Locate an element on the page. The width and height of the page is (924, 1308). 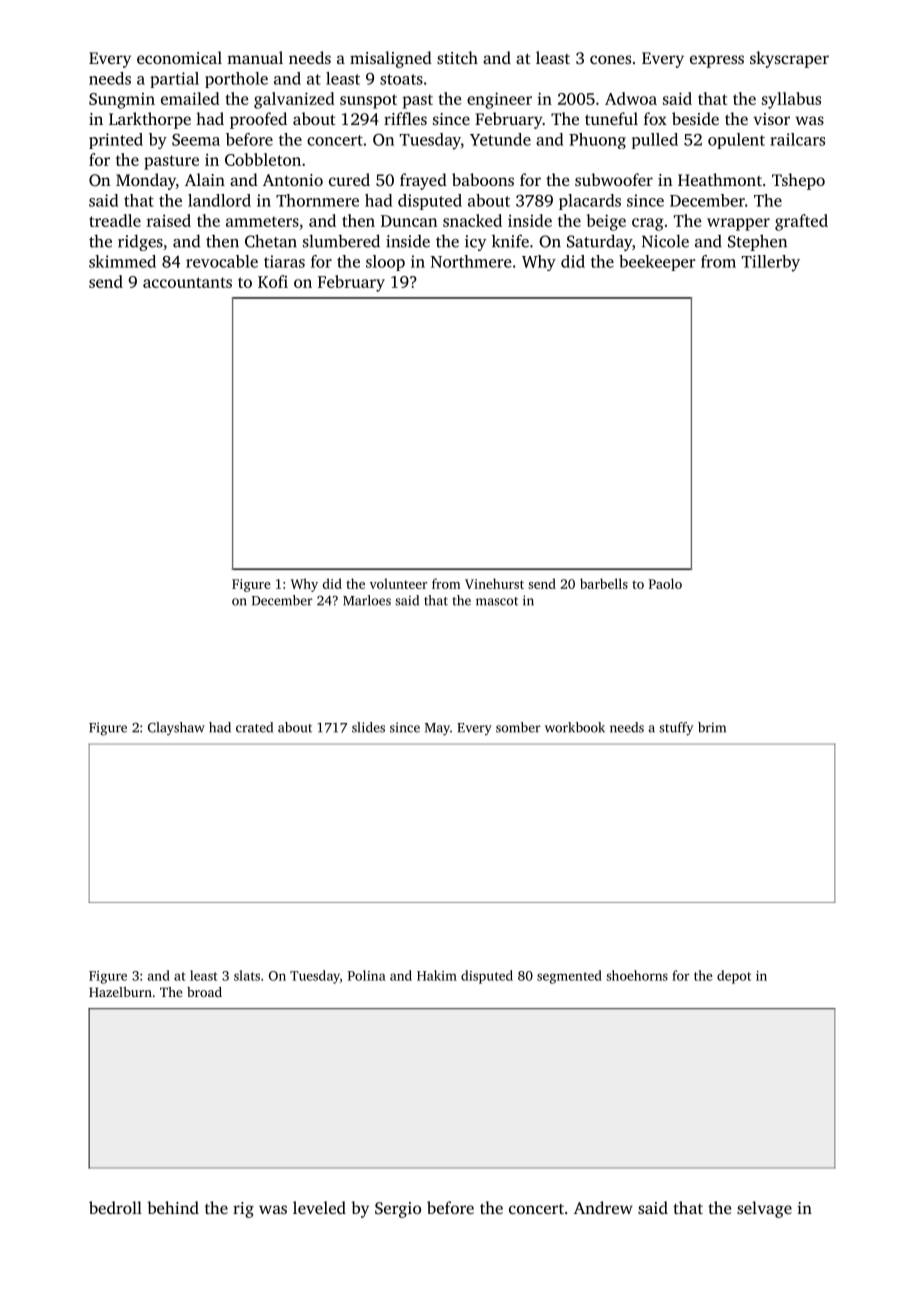
brim is located at coordinates (712, 727).
